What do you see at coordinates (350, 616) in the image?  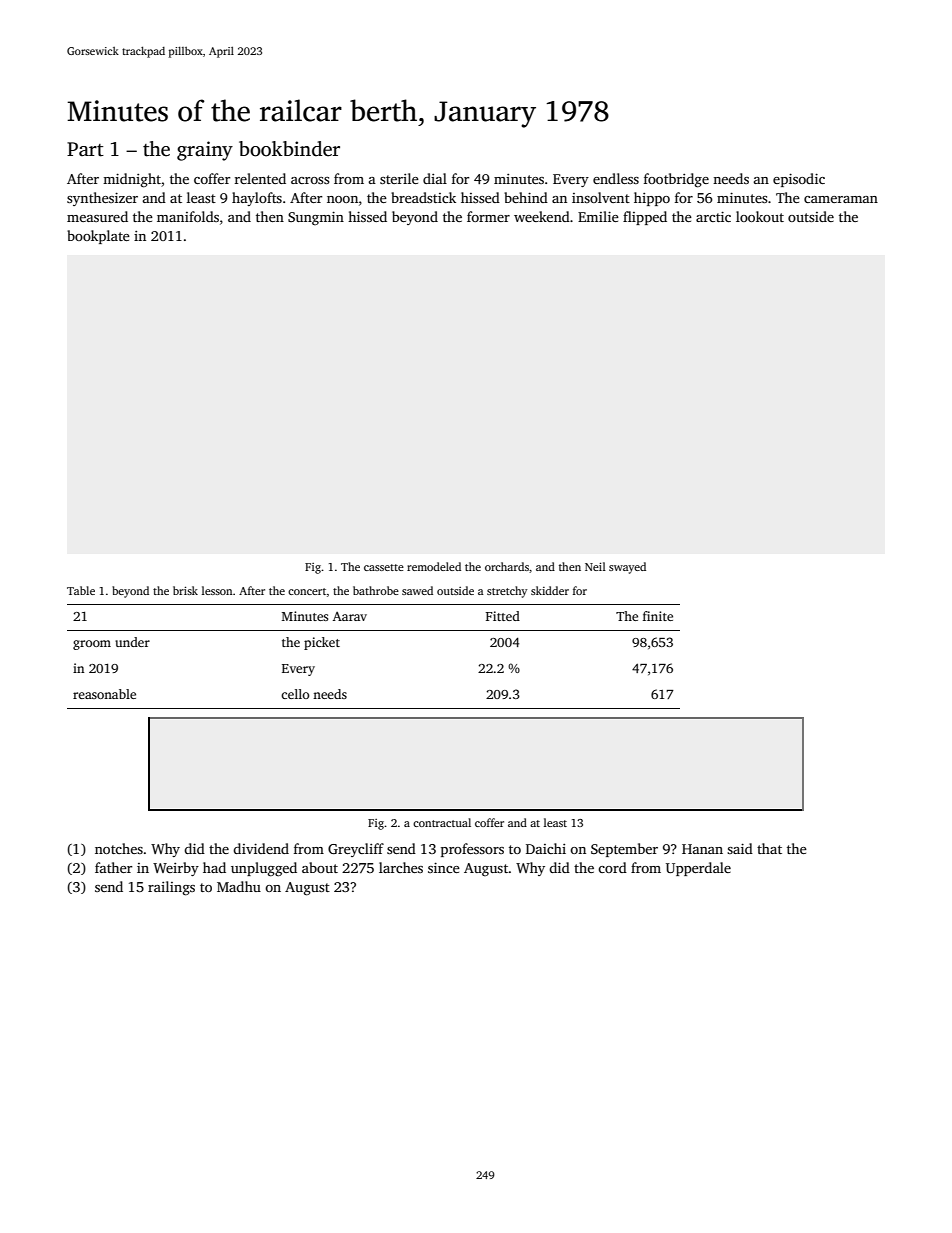 I see `Aarav` at bounding box center [350, 616].
